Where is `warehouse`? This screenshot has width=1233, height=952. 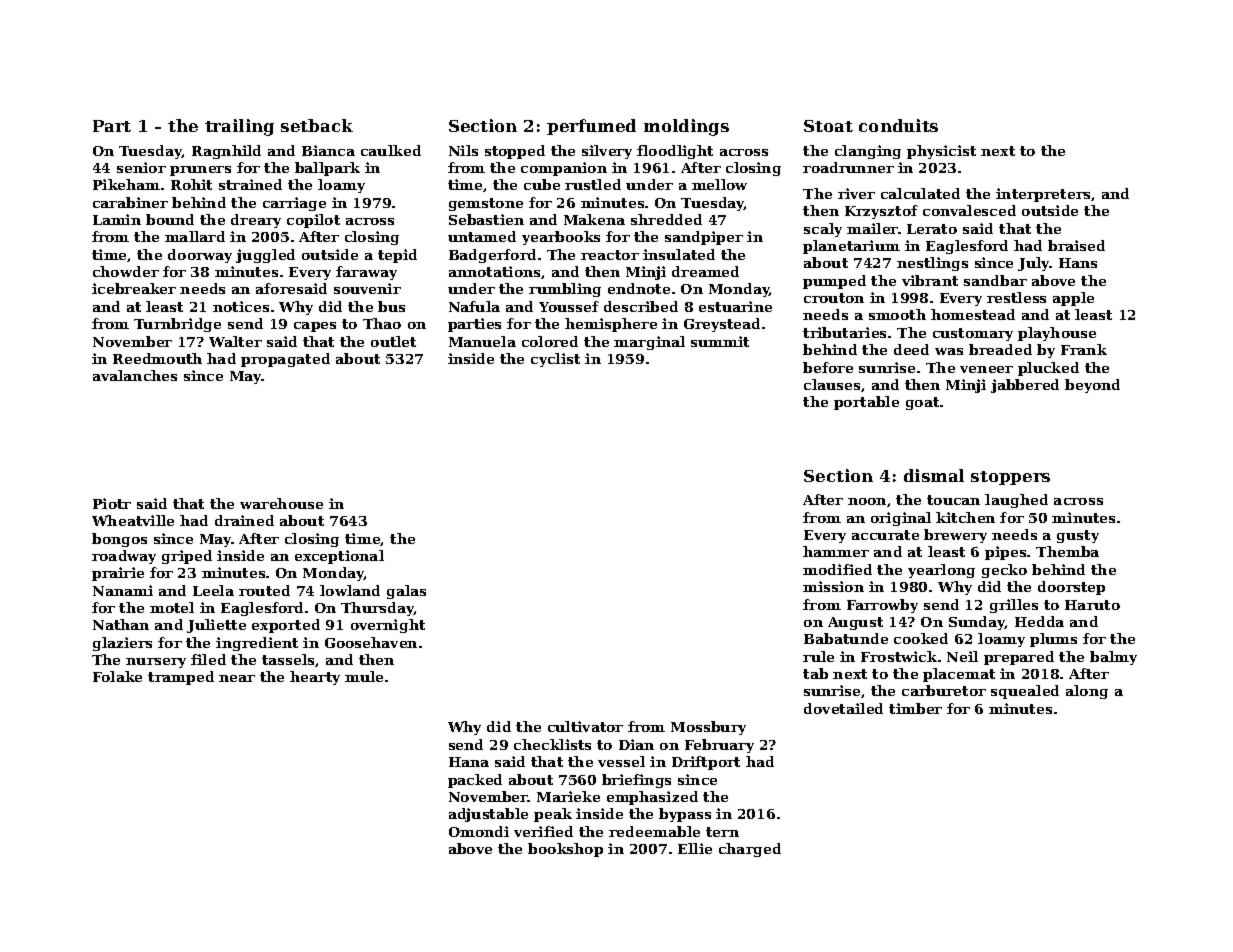 warehouse is located at coordinates (281, 503).
